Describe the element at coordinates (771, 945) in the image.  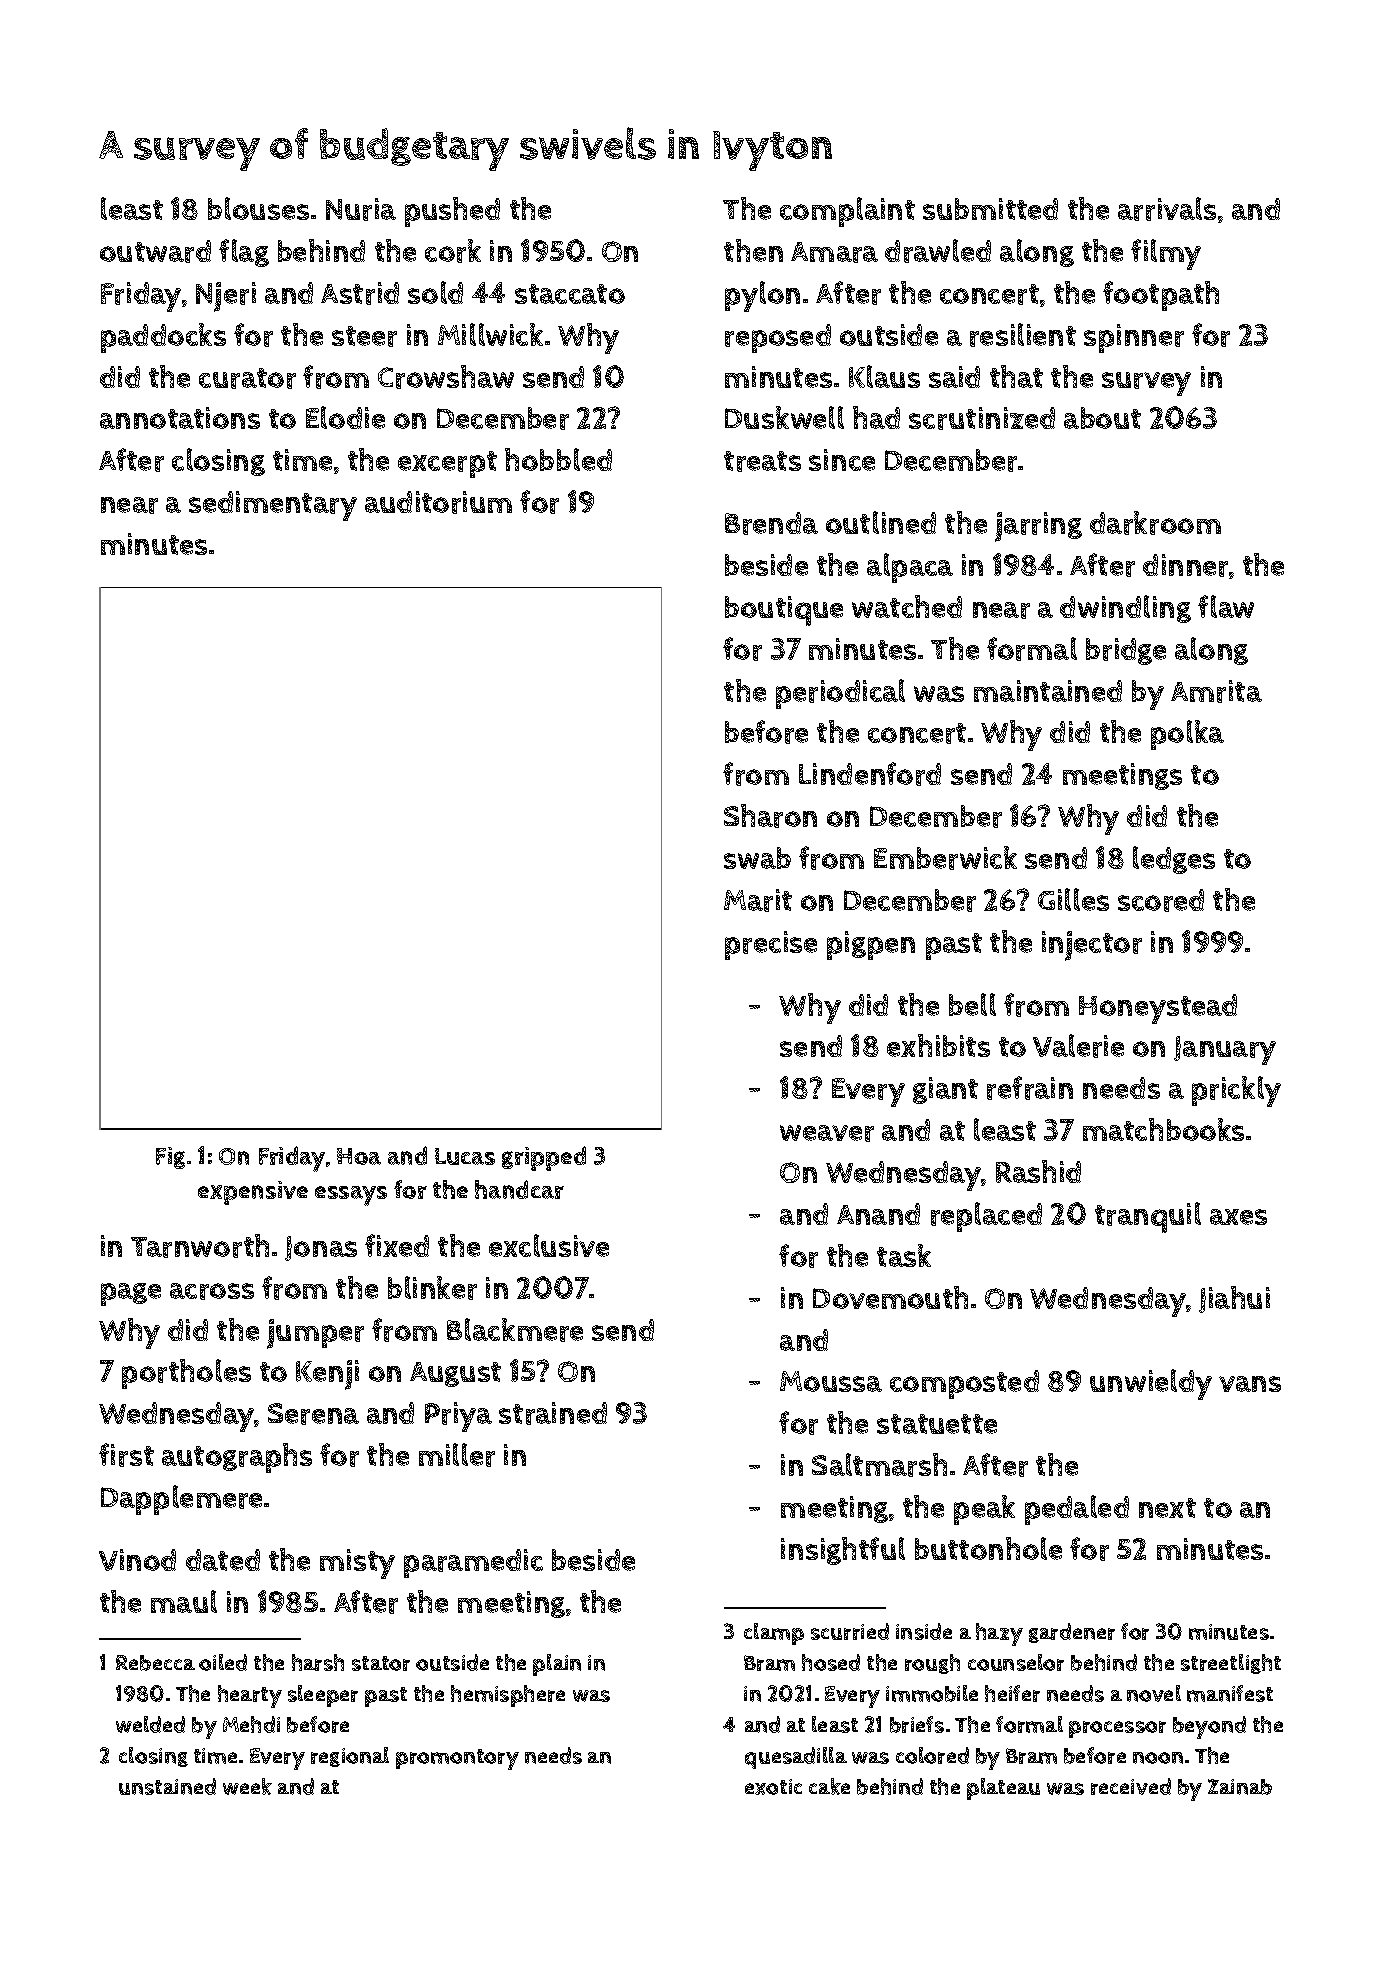
I see `precise` at that location.
